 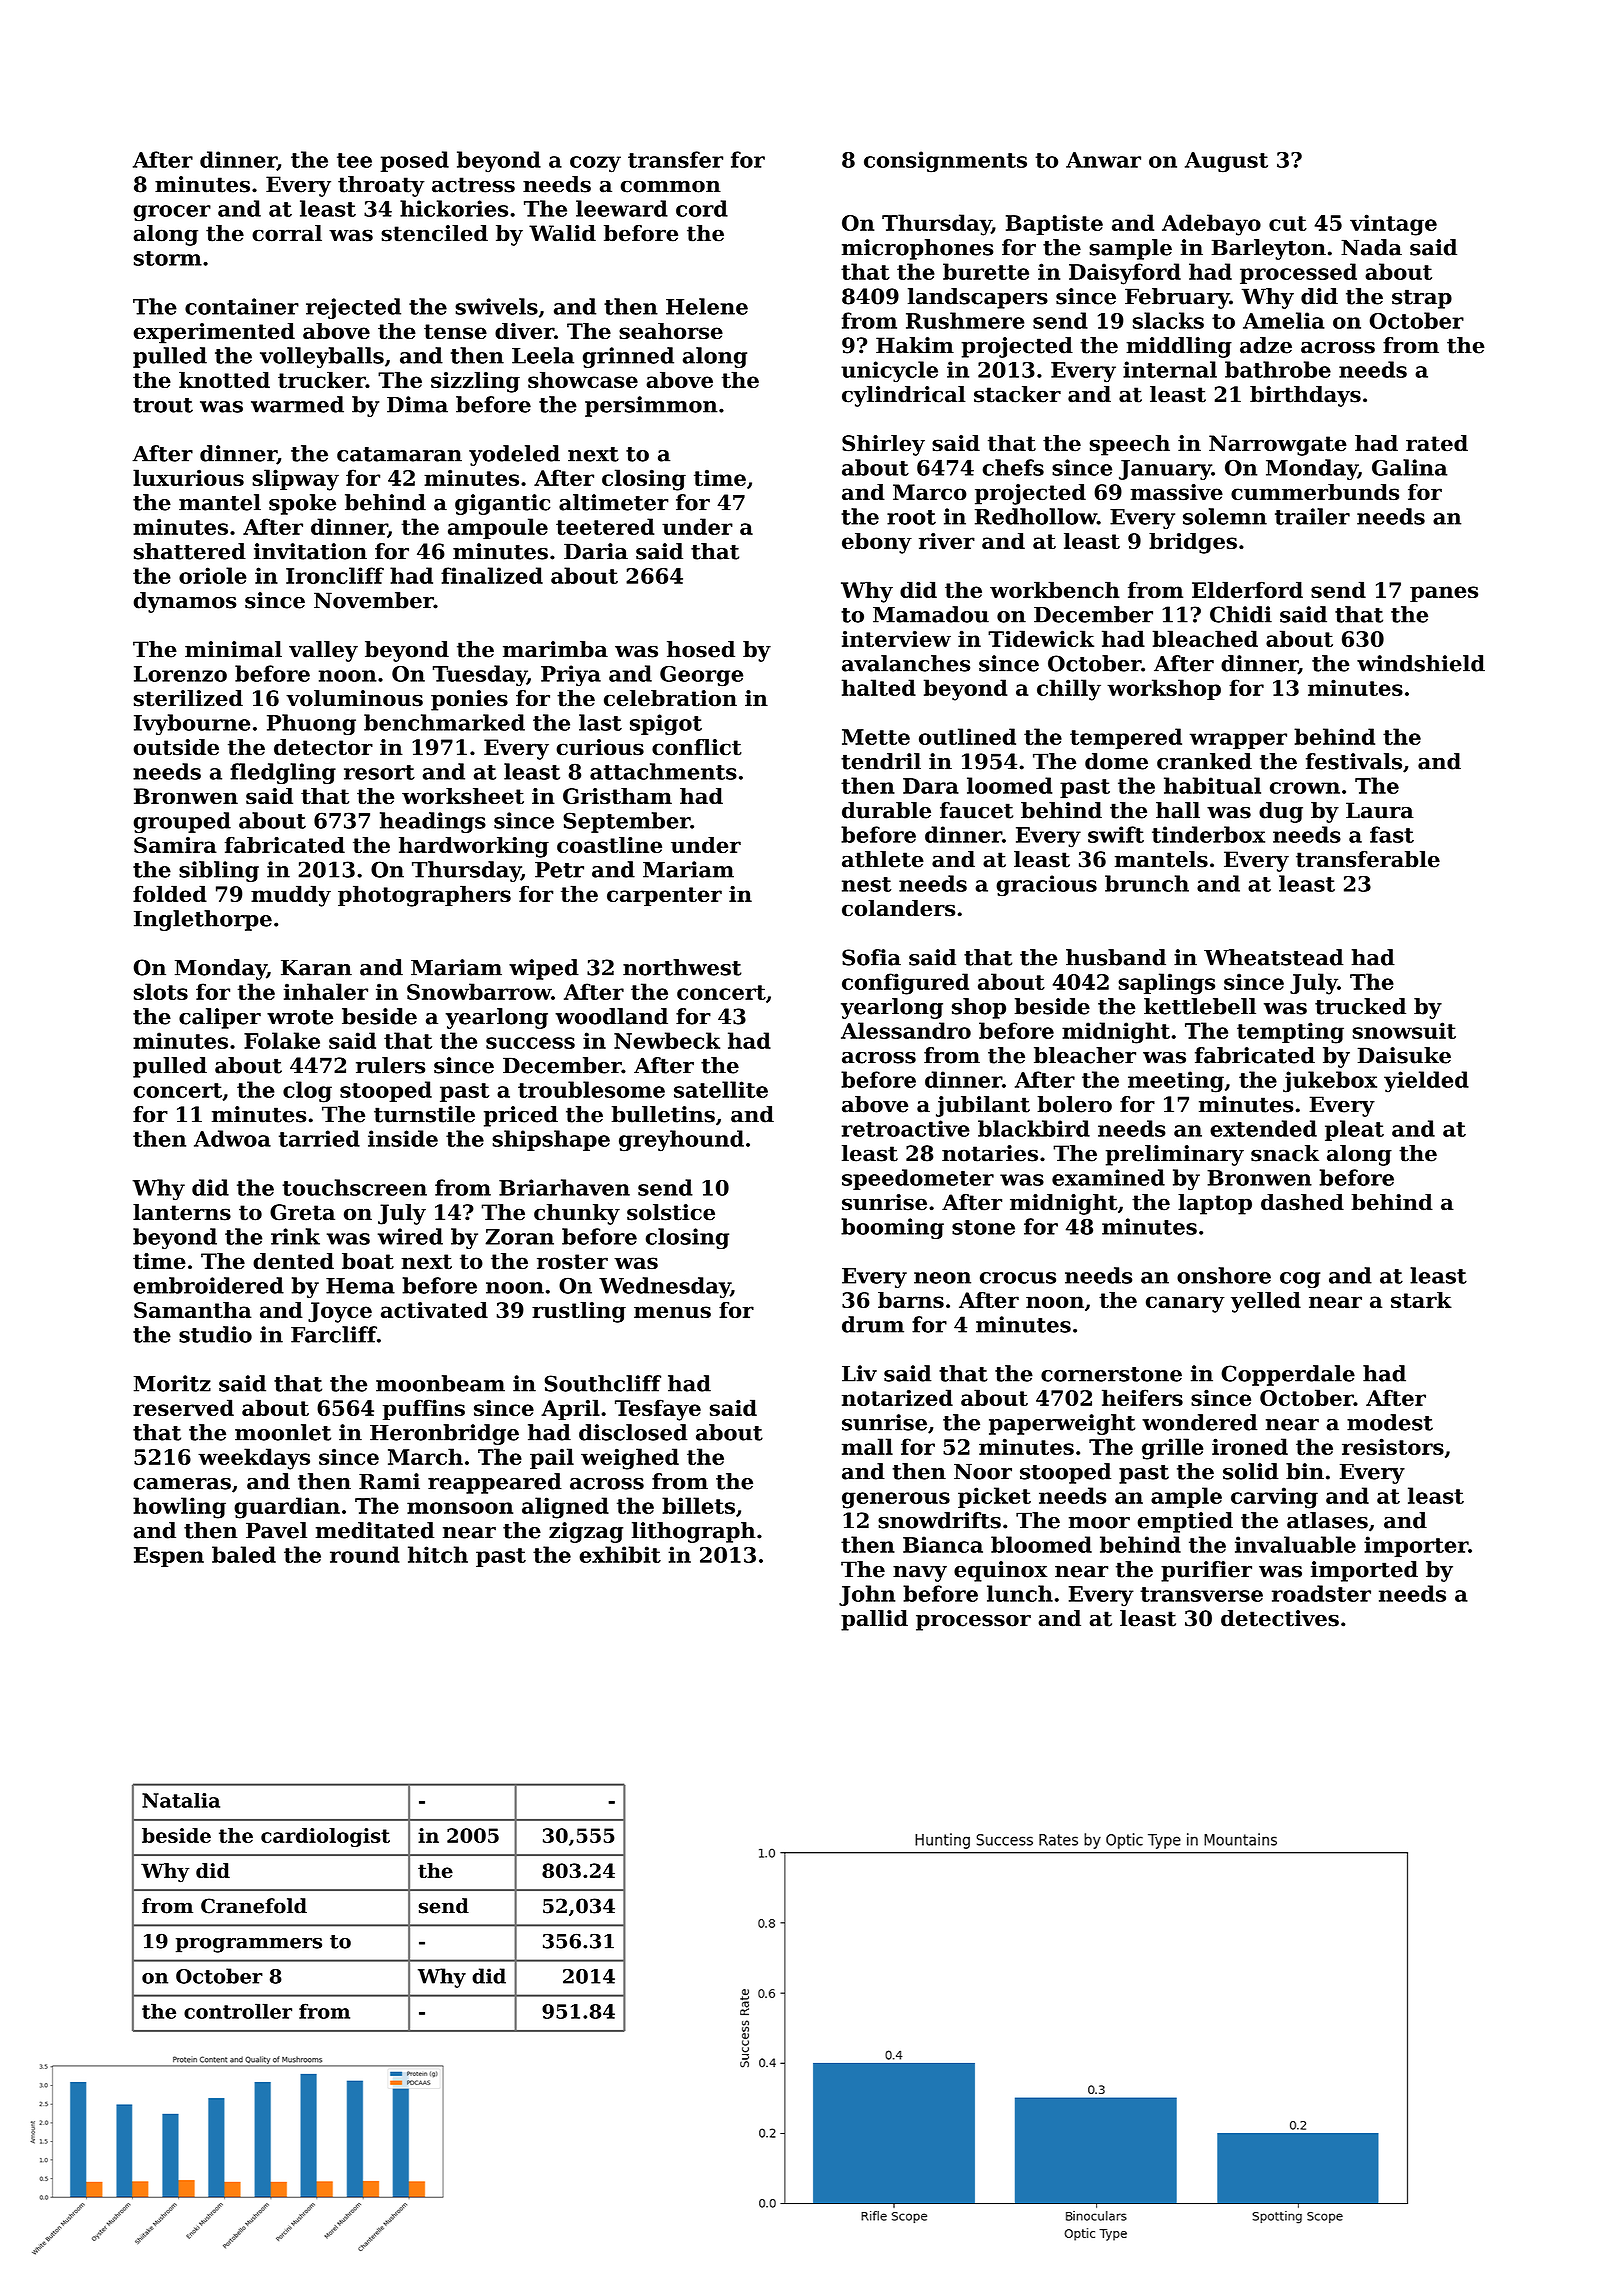 I want to click on Cranefold, so click(x=254, y=1906).
